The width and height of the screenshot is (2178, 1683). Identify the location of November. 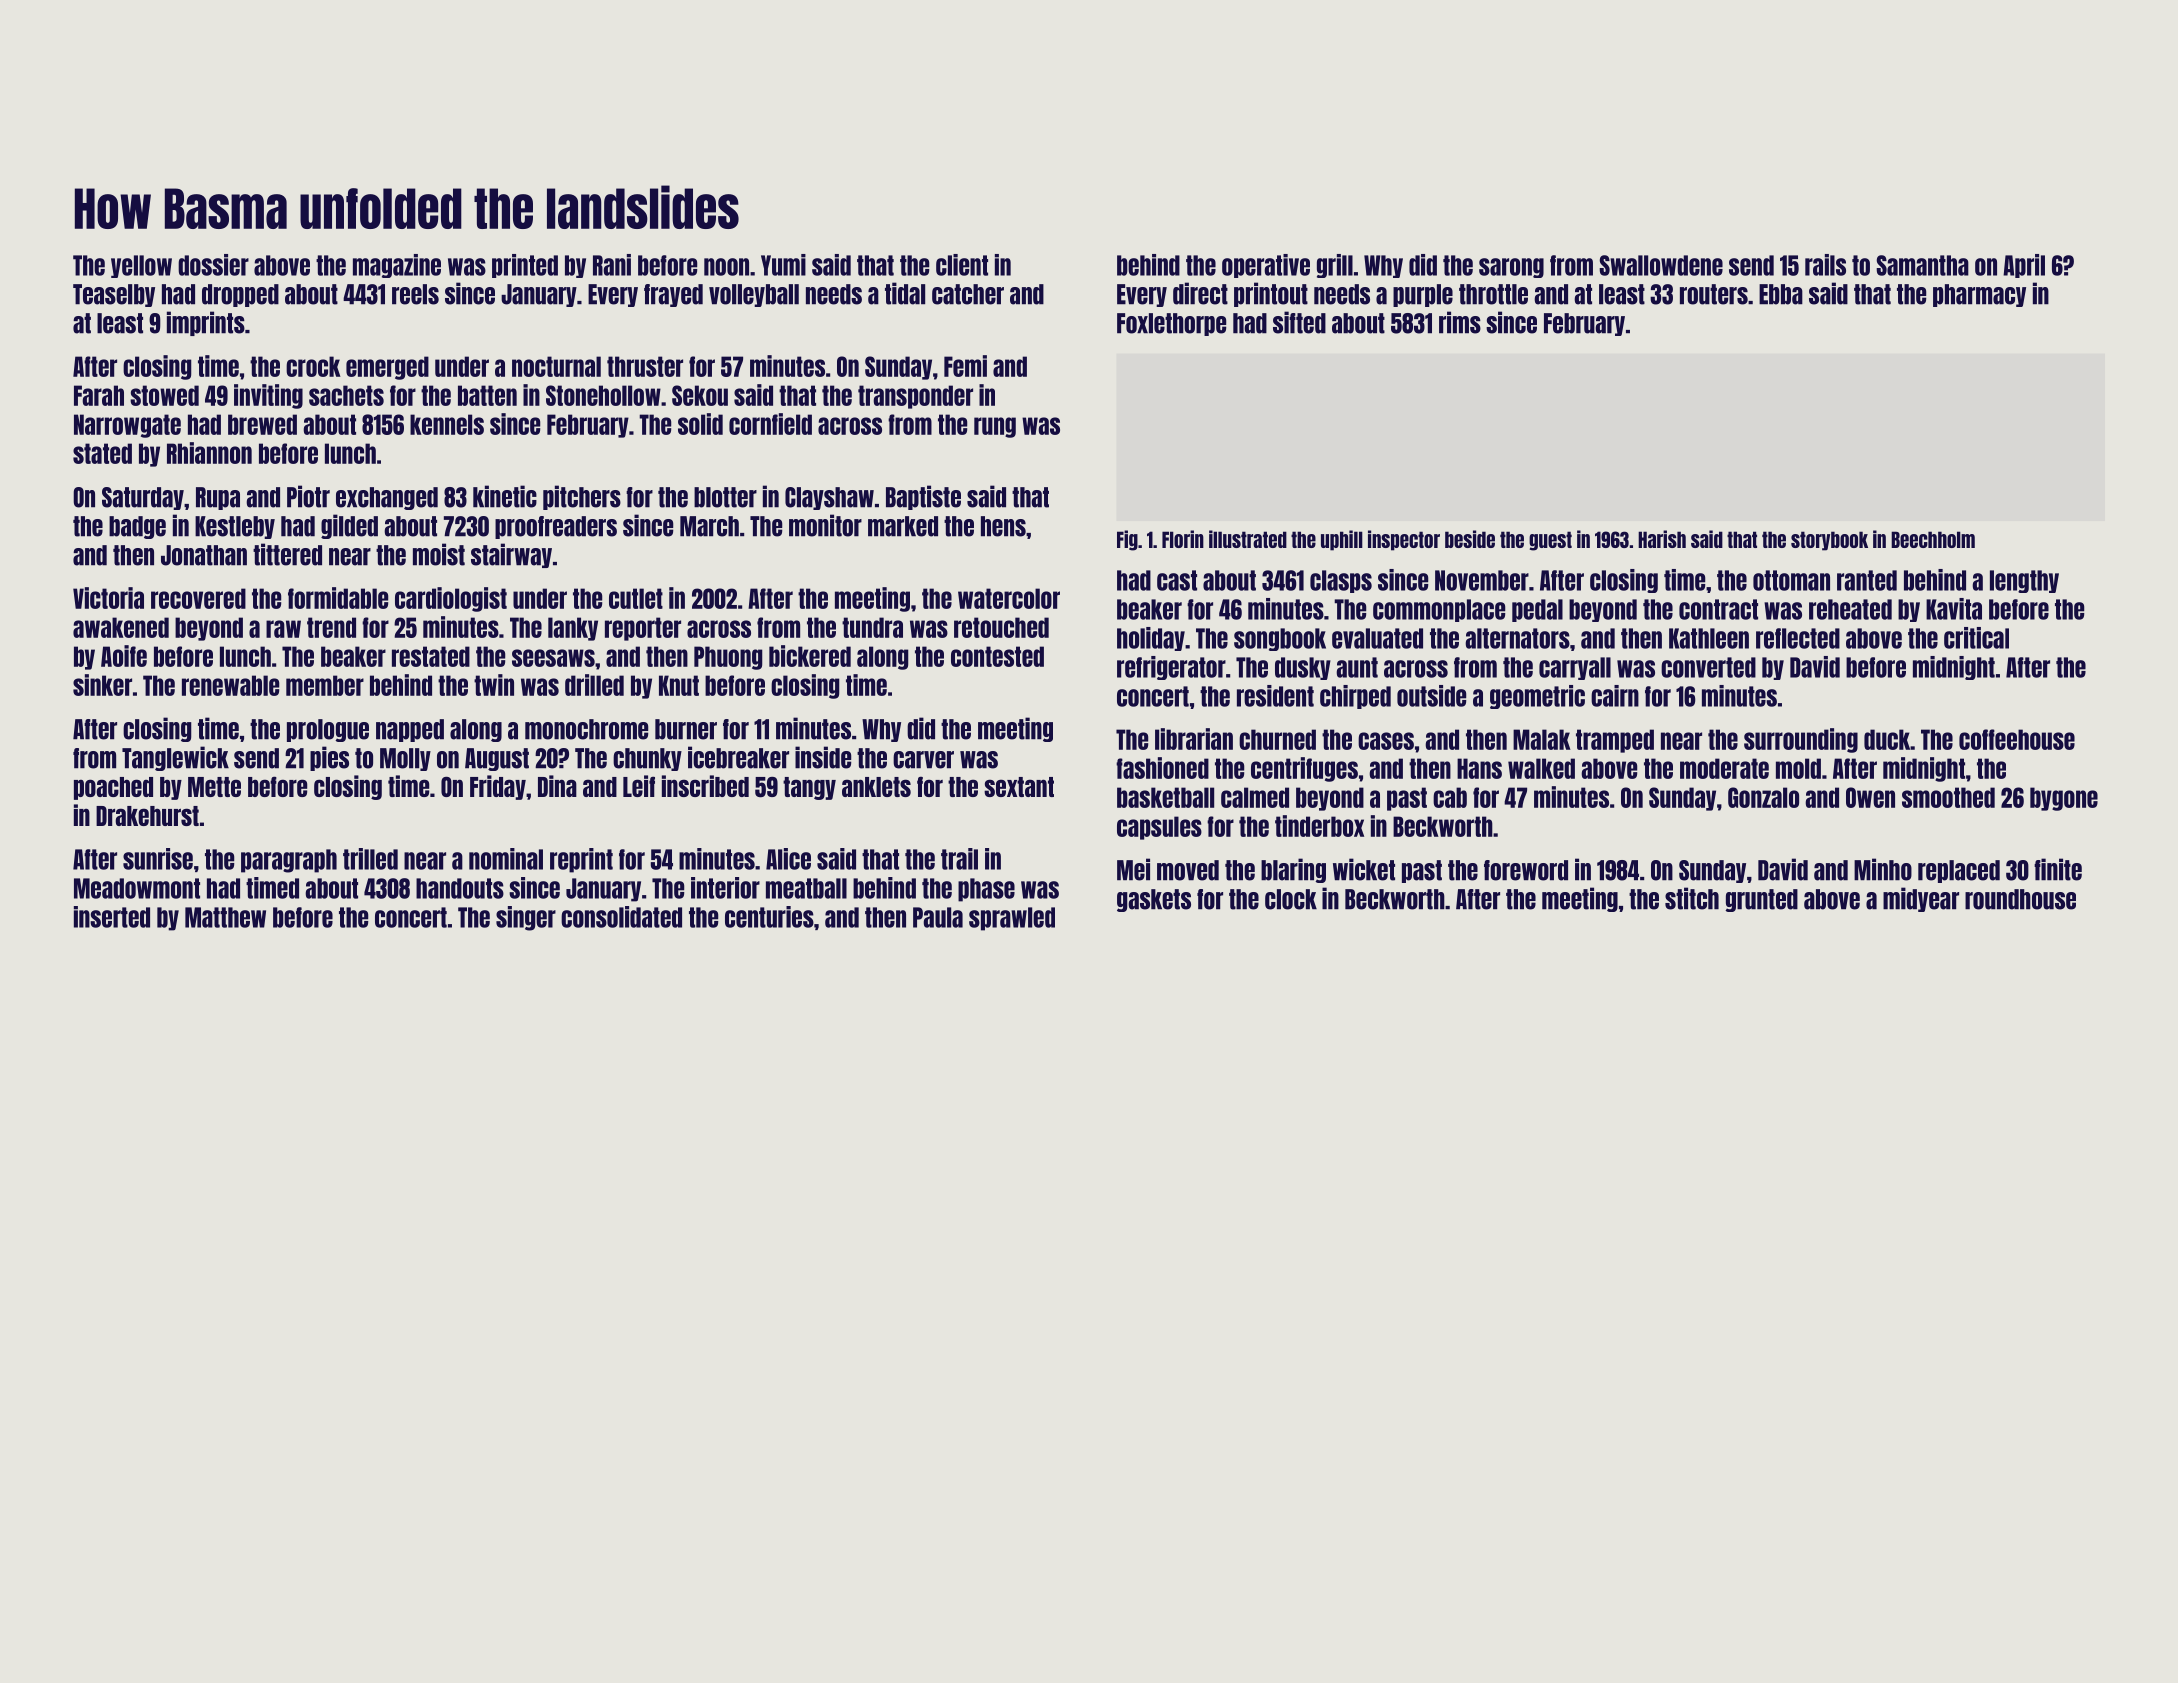
(1482, 580).
